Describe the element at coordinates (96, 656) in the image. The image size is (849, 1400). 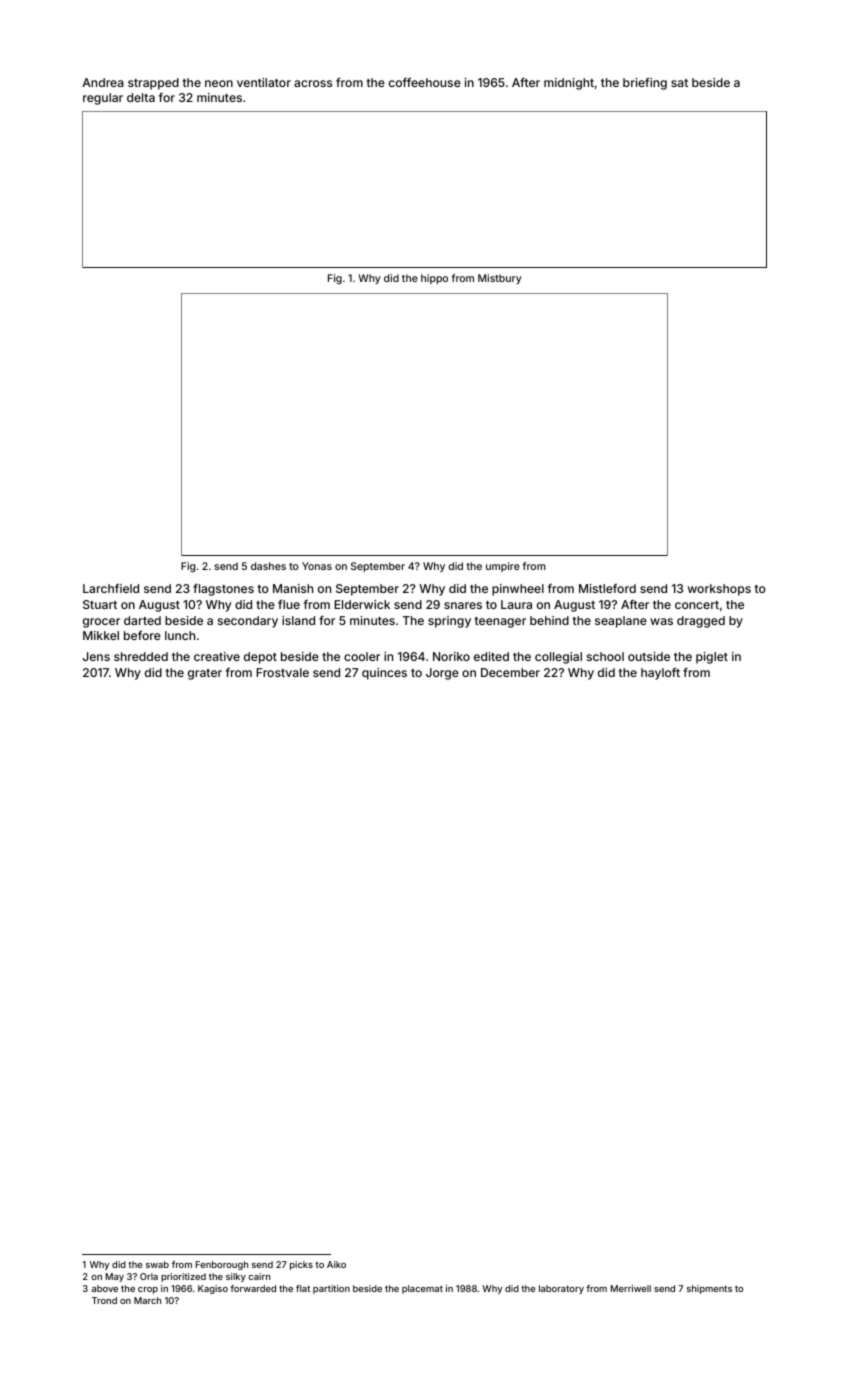
I see `Jens` at that location.
